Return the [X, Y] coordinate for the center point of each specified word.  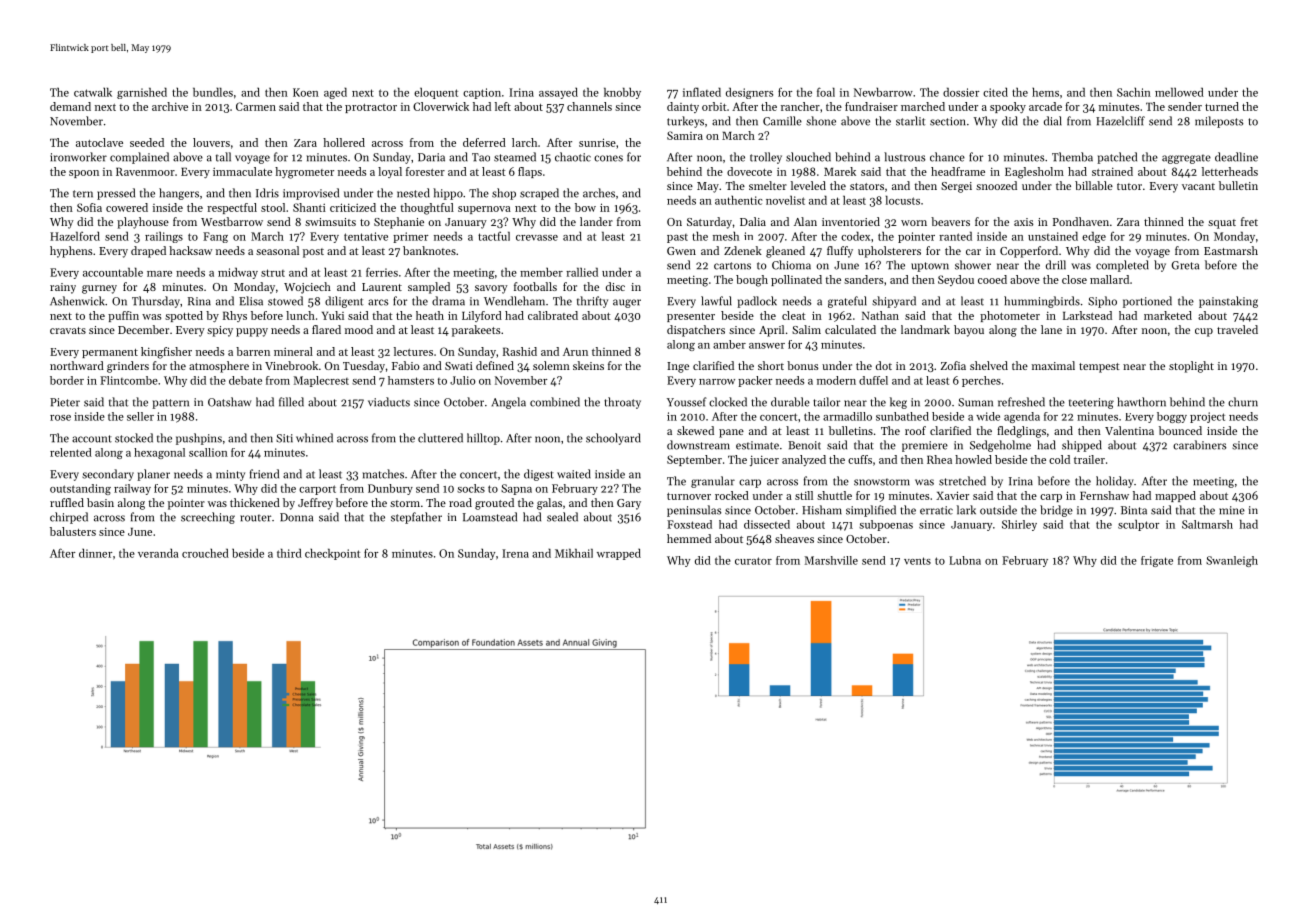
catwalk [93, 92]
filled [291, 402]
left [503, 106]
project [1207, 417]
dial [1053, 121]
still [804, 495]
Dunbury [390, 489]
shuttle [834, 495]
